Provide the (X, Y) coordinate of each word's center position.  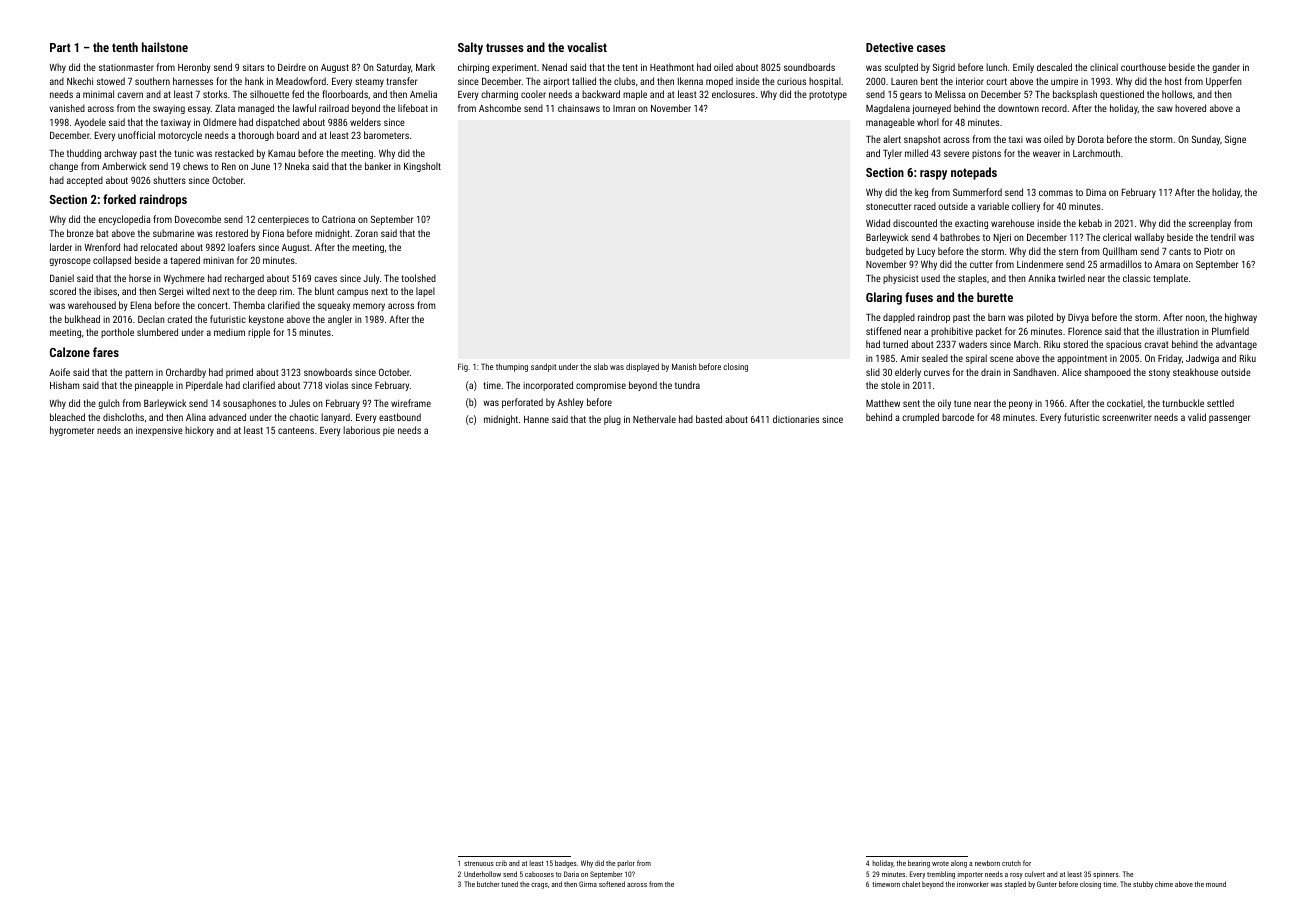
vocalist (587, 47)
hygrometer (72, 431)
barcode (958, 417)
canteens (296, 430)
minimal (98, 94)
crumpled (920, 418)
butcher (488, 884)
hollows (1177, 94)
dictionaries (796, 419)
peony (1021, 405)
